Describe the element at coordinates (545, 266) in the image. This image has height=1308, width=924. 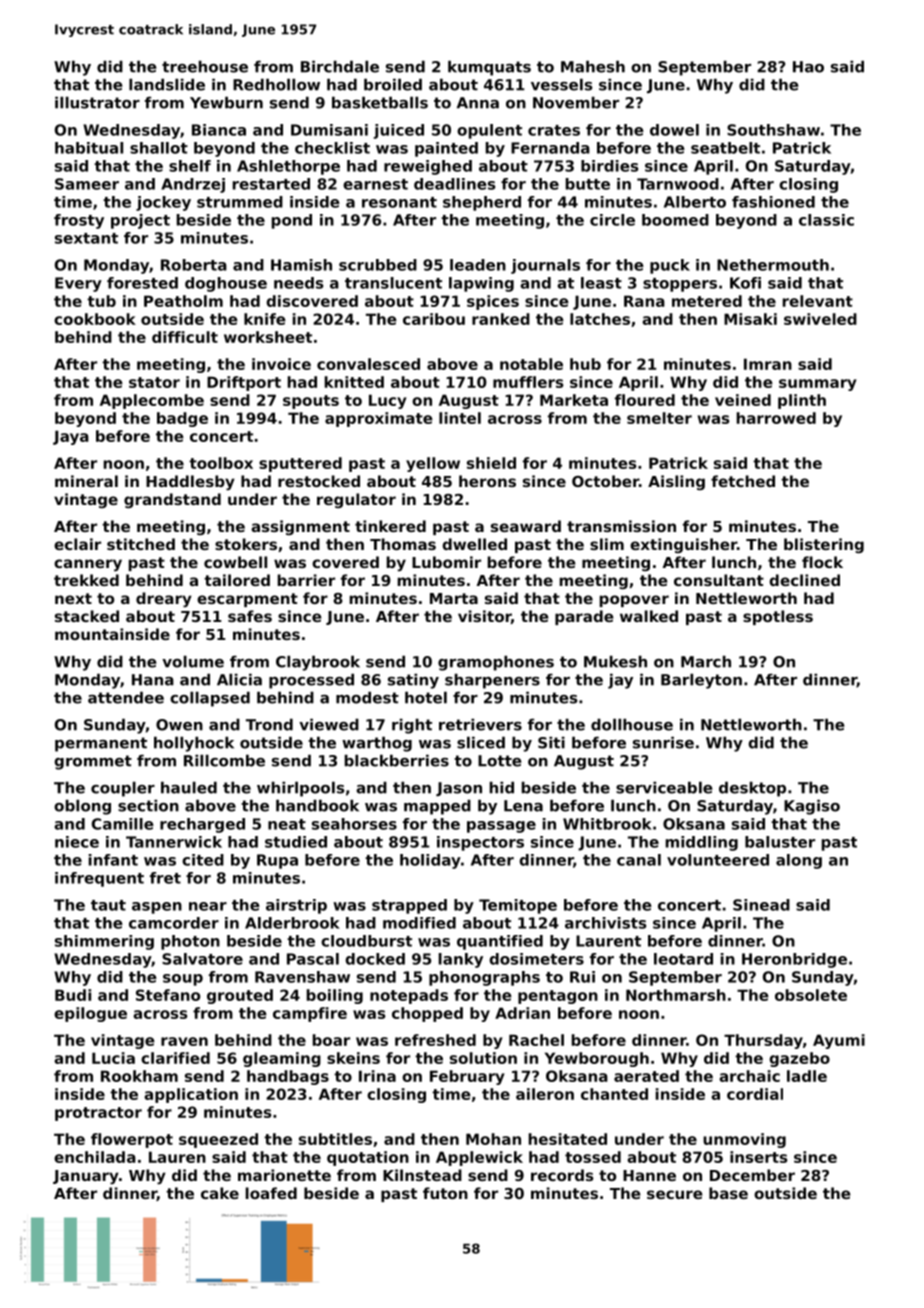
I see `journals` at that location.
